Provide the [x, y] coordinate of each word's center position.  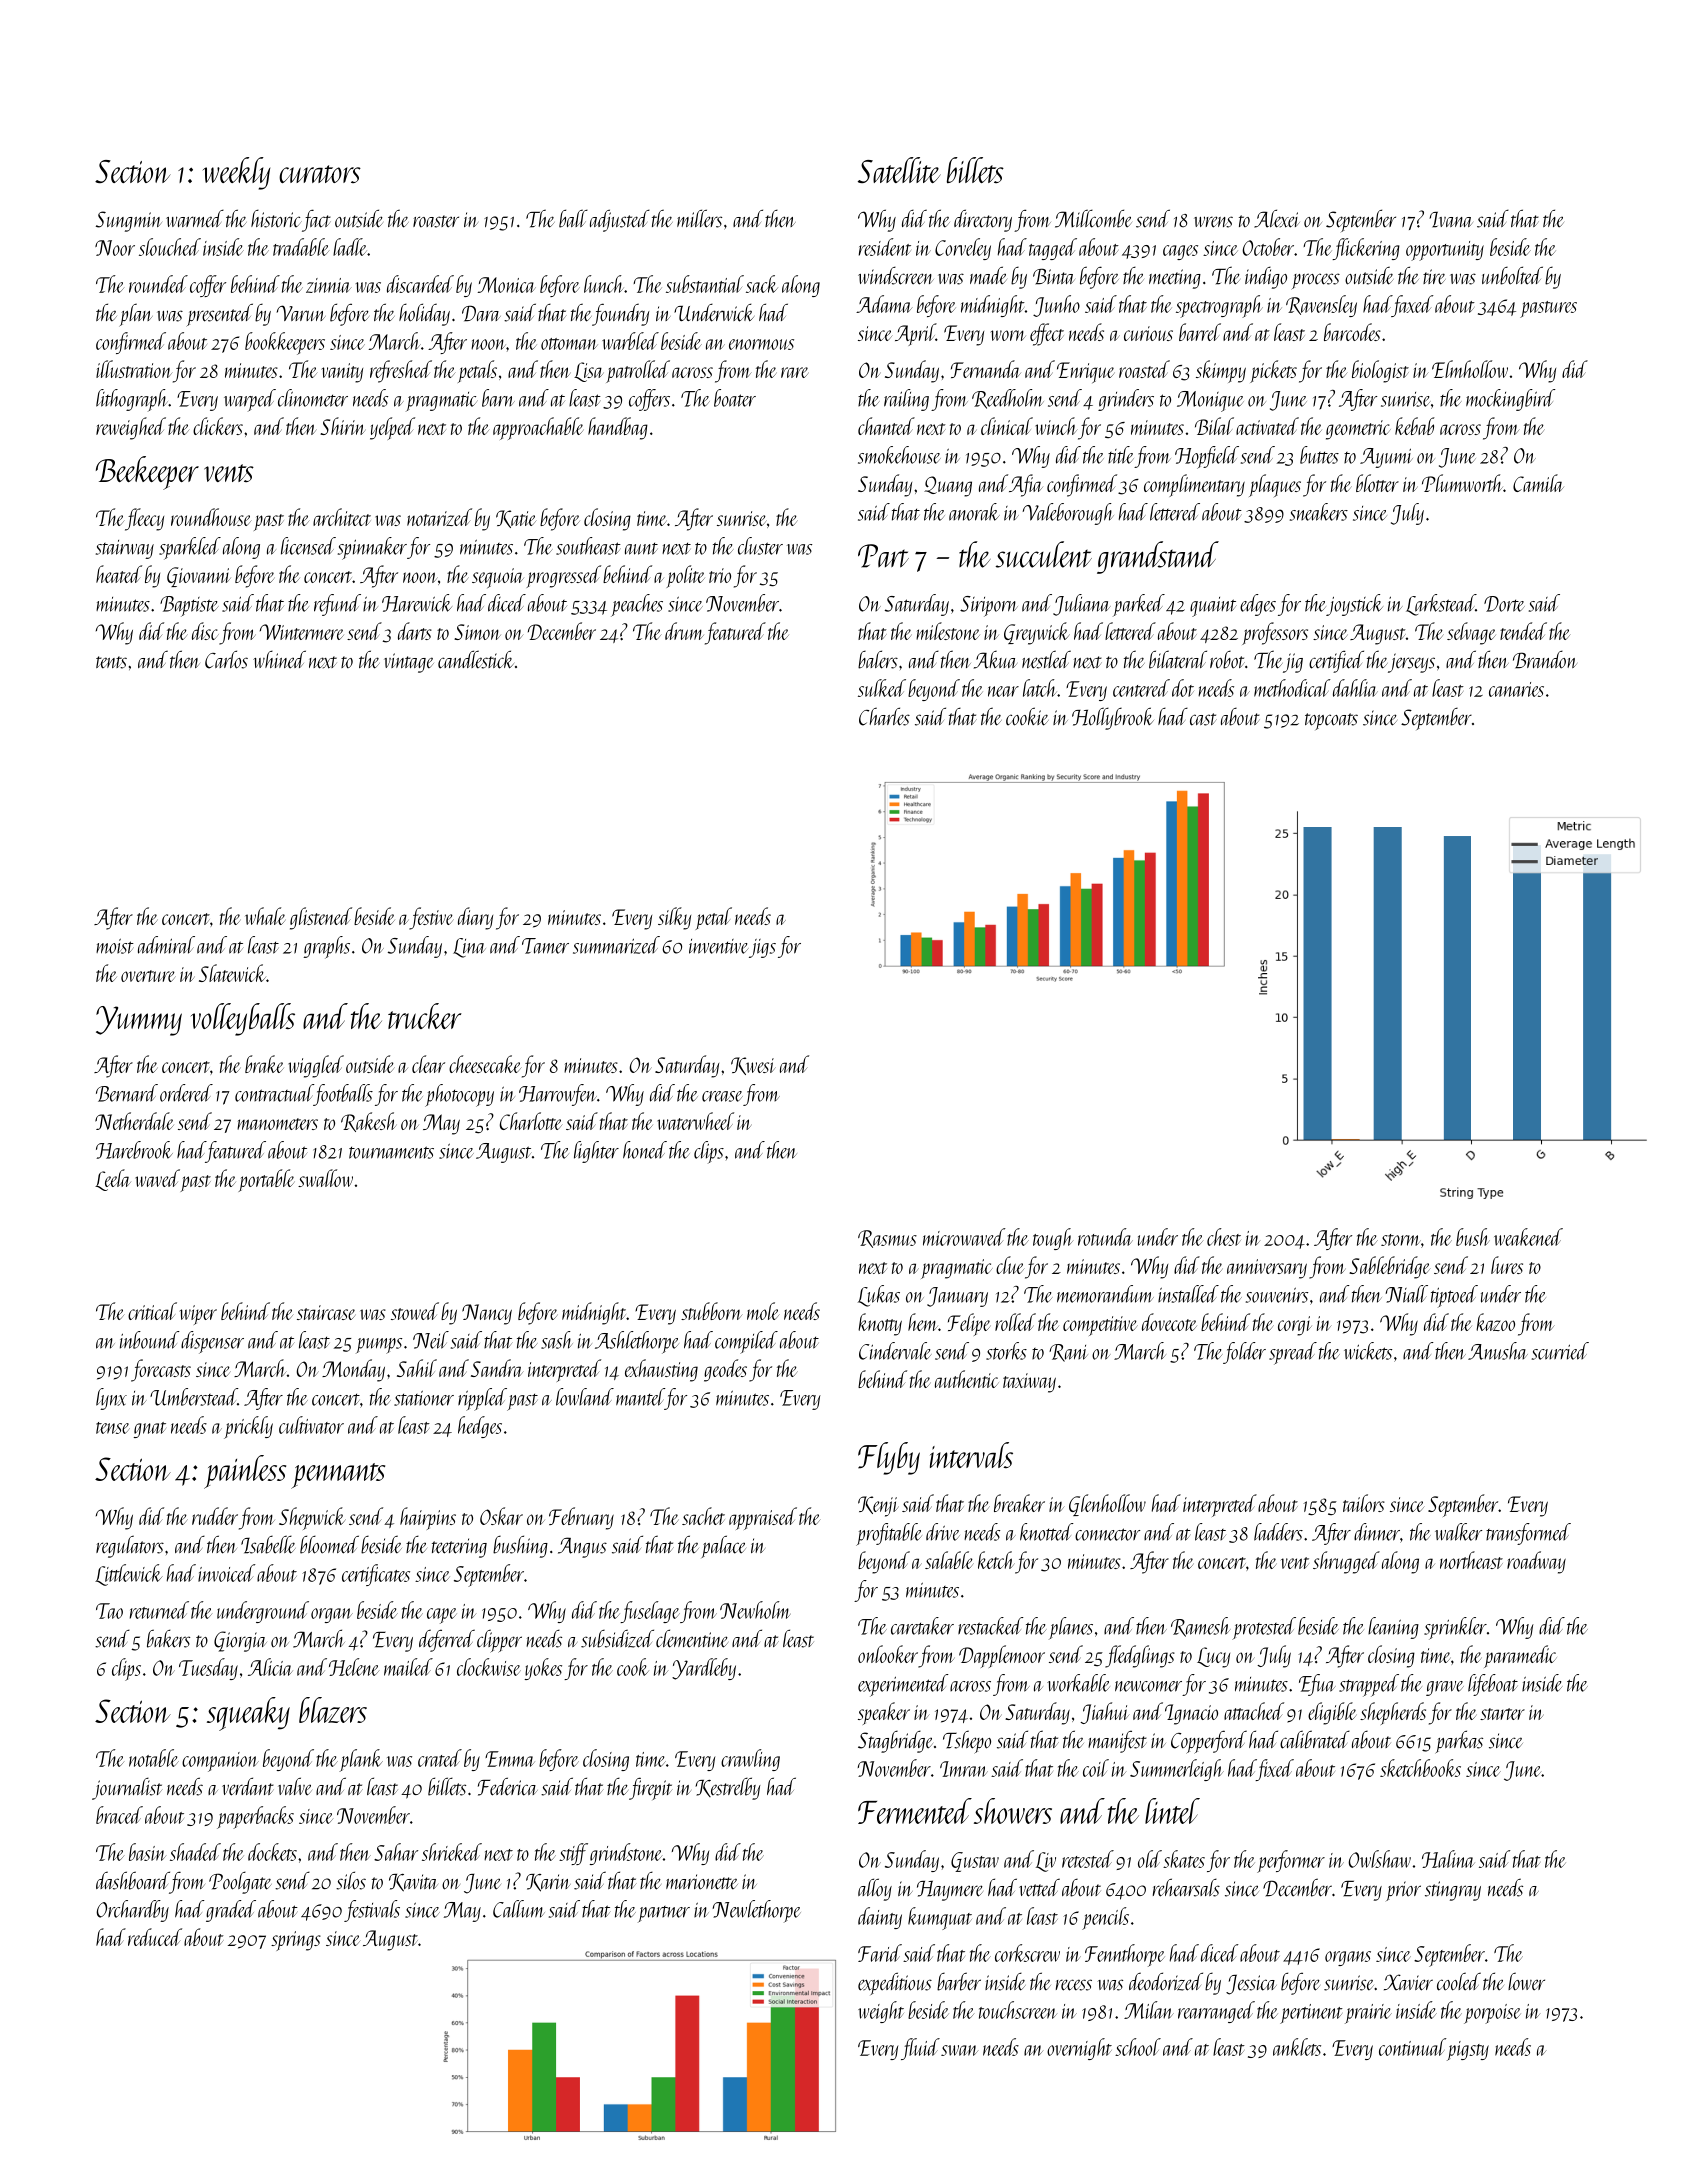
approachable [538, 428]
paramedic [1520, 1656]
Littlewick [129, 1575]
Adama [884, 304]
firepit [650, 1788]
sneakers [1319, 512]
